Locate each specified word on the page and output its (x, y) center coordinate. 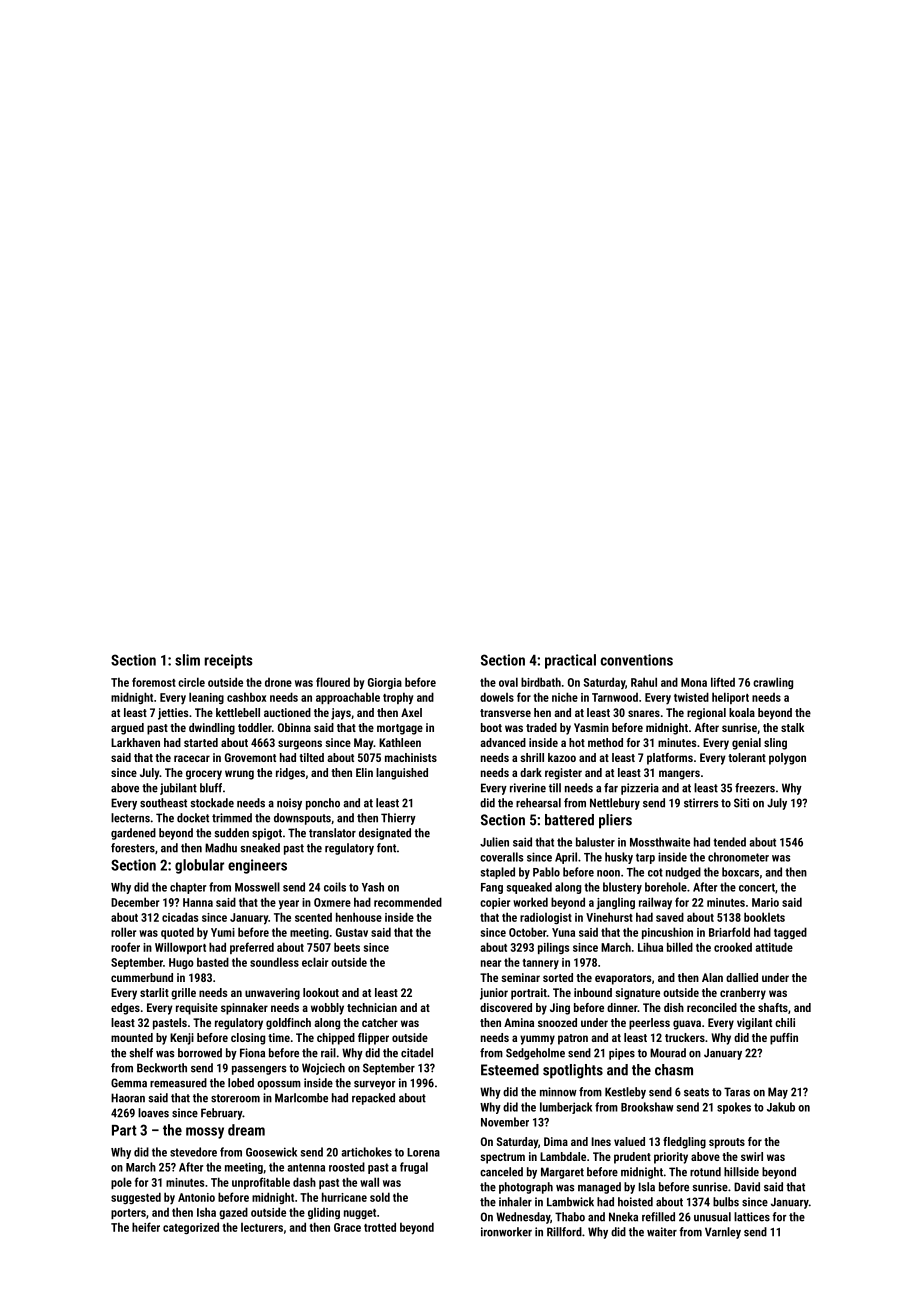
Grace (347, 1227)
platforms (670, 759)
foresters (133, 848)
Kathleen (400, 742)
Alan (712, 977)
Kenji (182, 1039)
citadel (417, 1053)
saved (670, 917)
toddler (255, 727)
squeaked (529, 888)
